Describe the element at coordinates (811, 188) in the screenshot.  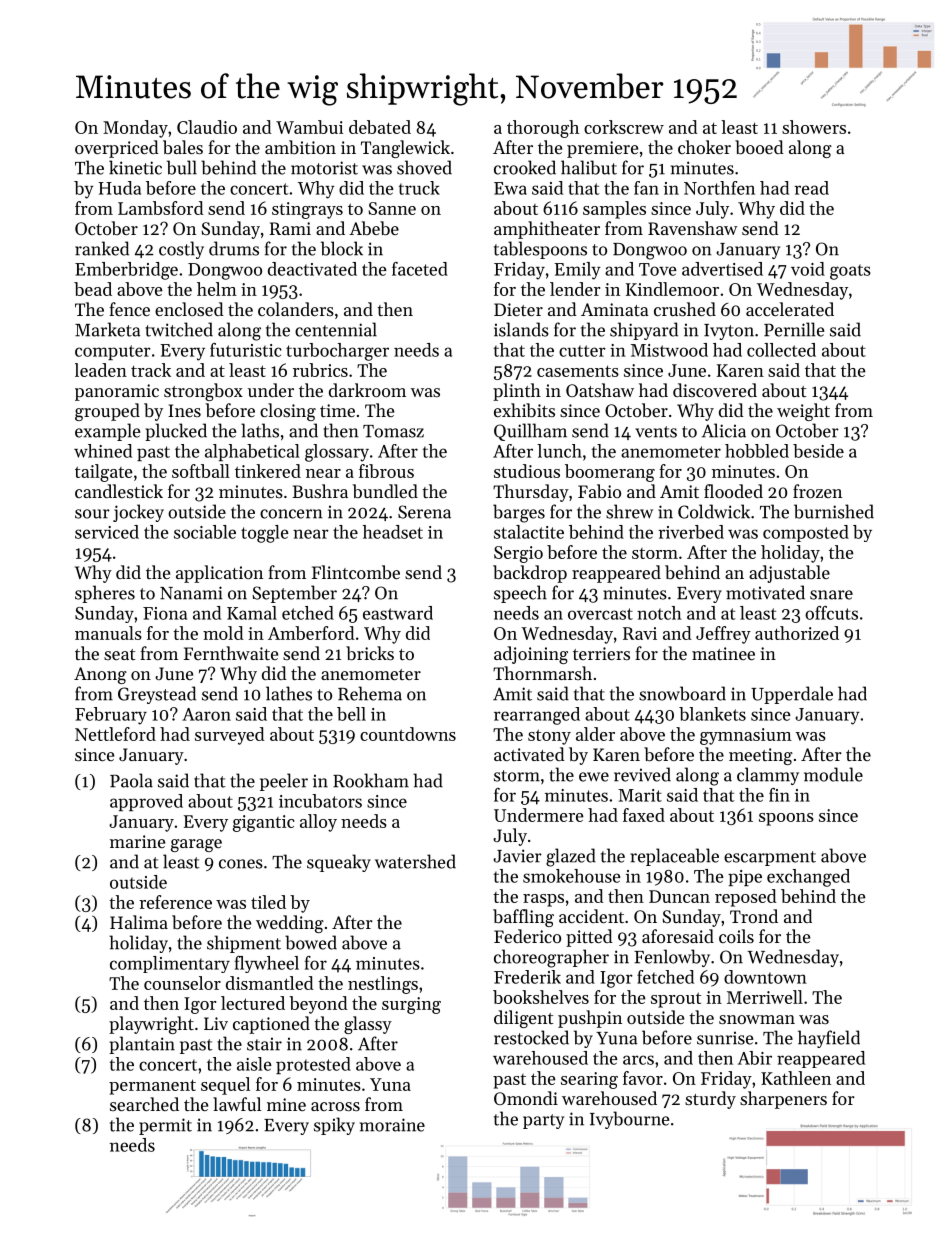
I see `read` at that location.
